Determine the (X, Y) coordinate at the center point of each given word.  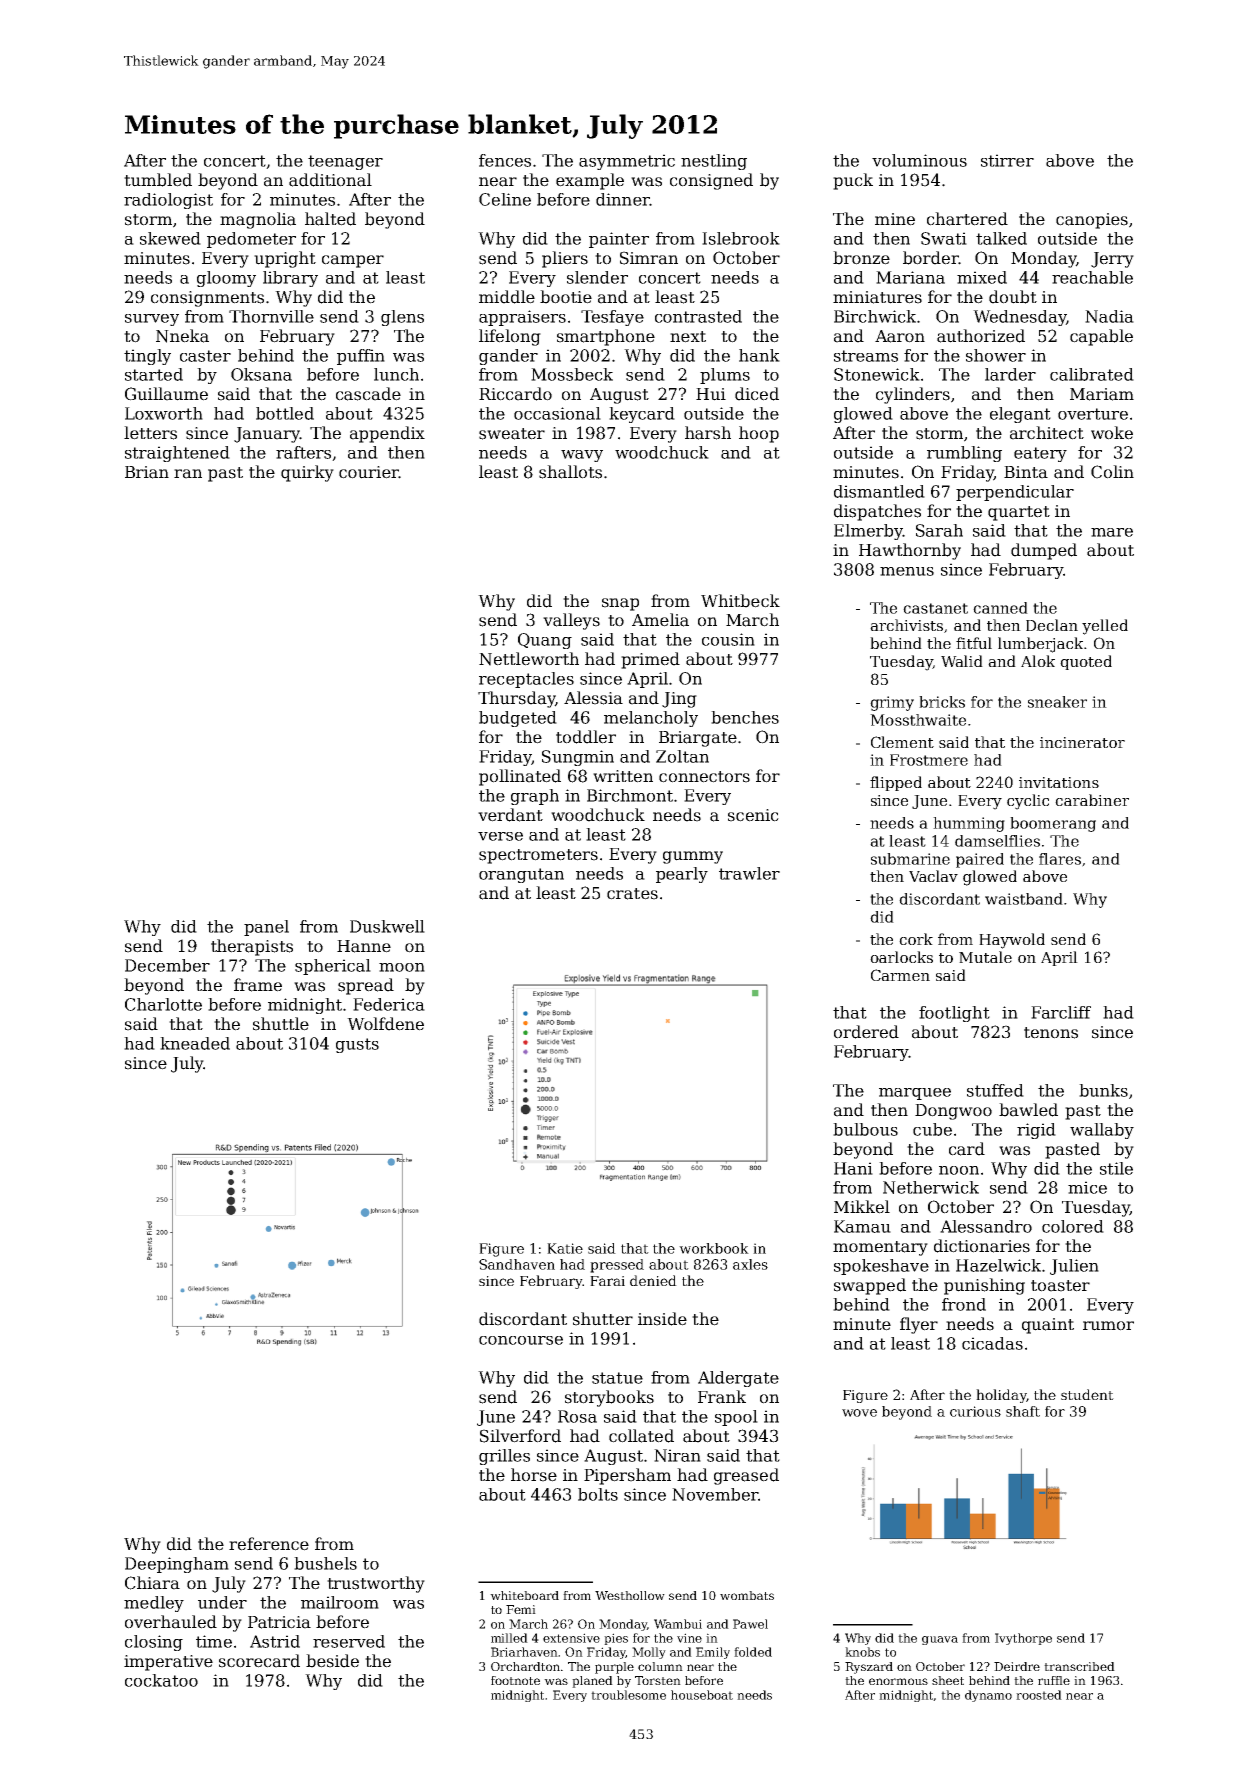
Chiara (152, 1583)
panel (266, 928)
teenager (345, 162)
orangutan (521, 875)
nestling (714, 162)
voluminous (919, 160)
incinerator (1082, 742)
